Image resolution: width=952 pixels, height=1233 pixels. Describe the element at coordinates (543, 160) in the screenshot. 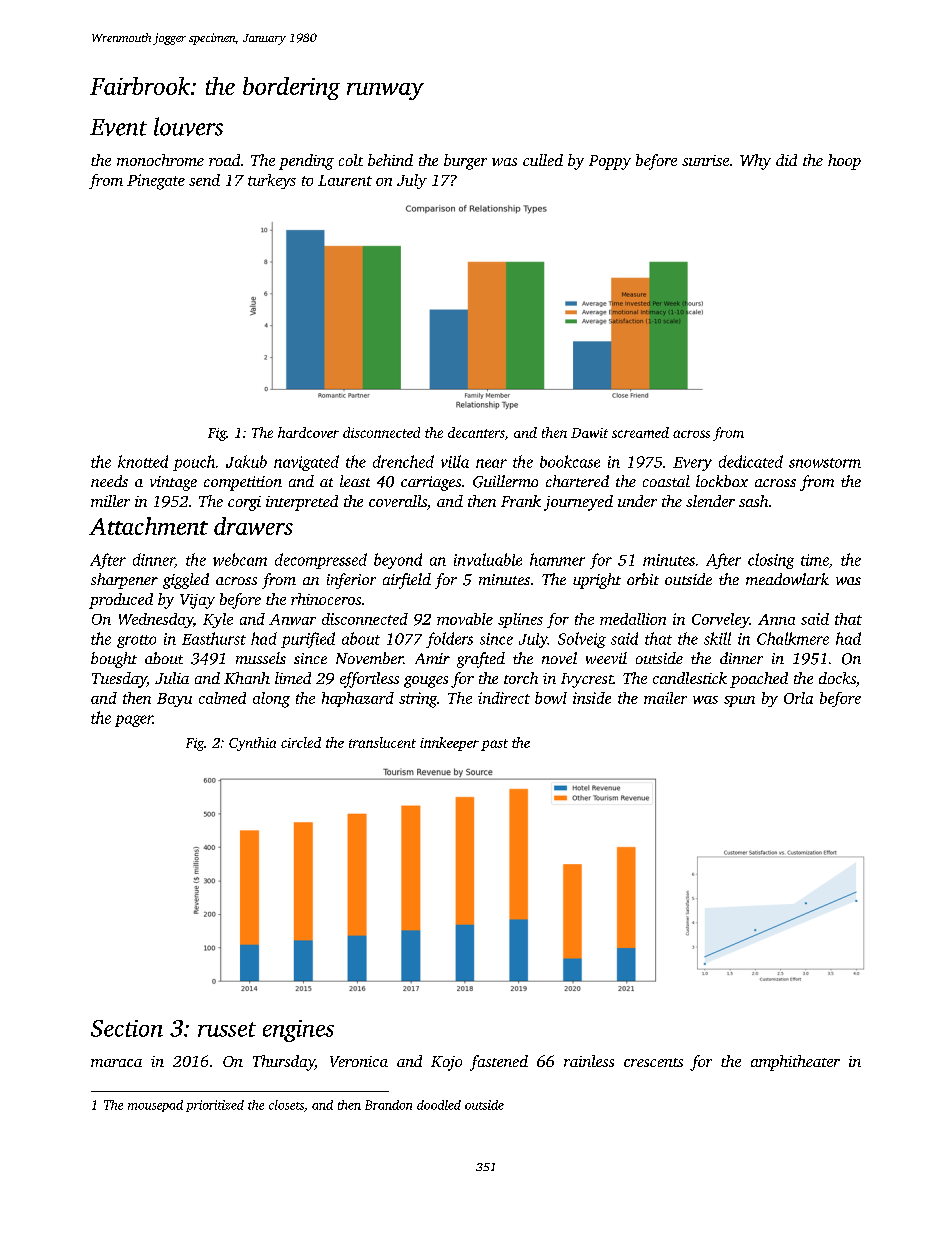

I see `culled` at that location.
